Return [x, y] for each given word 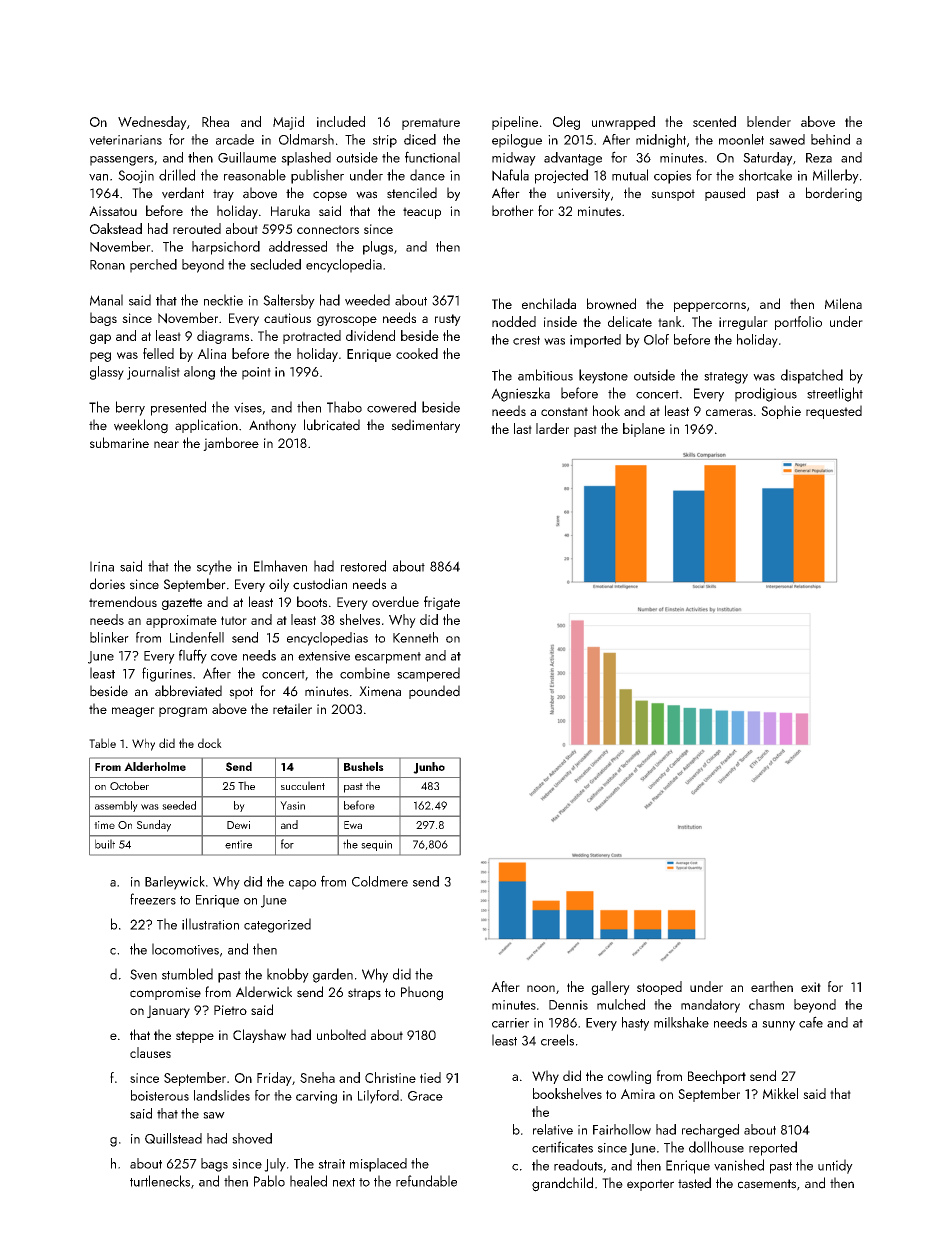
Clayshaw [259, 1036]
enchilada [549, 303]
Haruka [290, 210]
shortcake [765, 175]
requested [834, 412]
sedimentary [425, 426]
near [166, 444]
